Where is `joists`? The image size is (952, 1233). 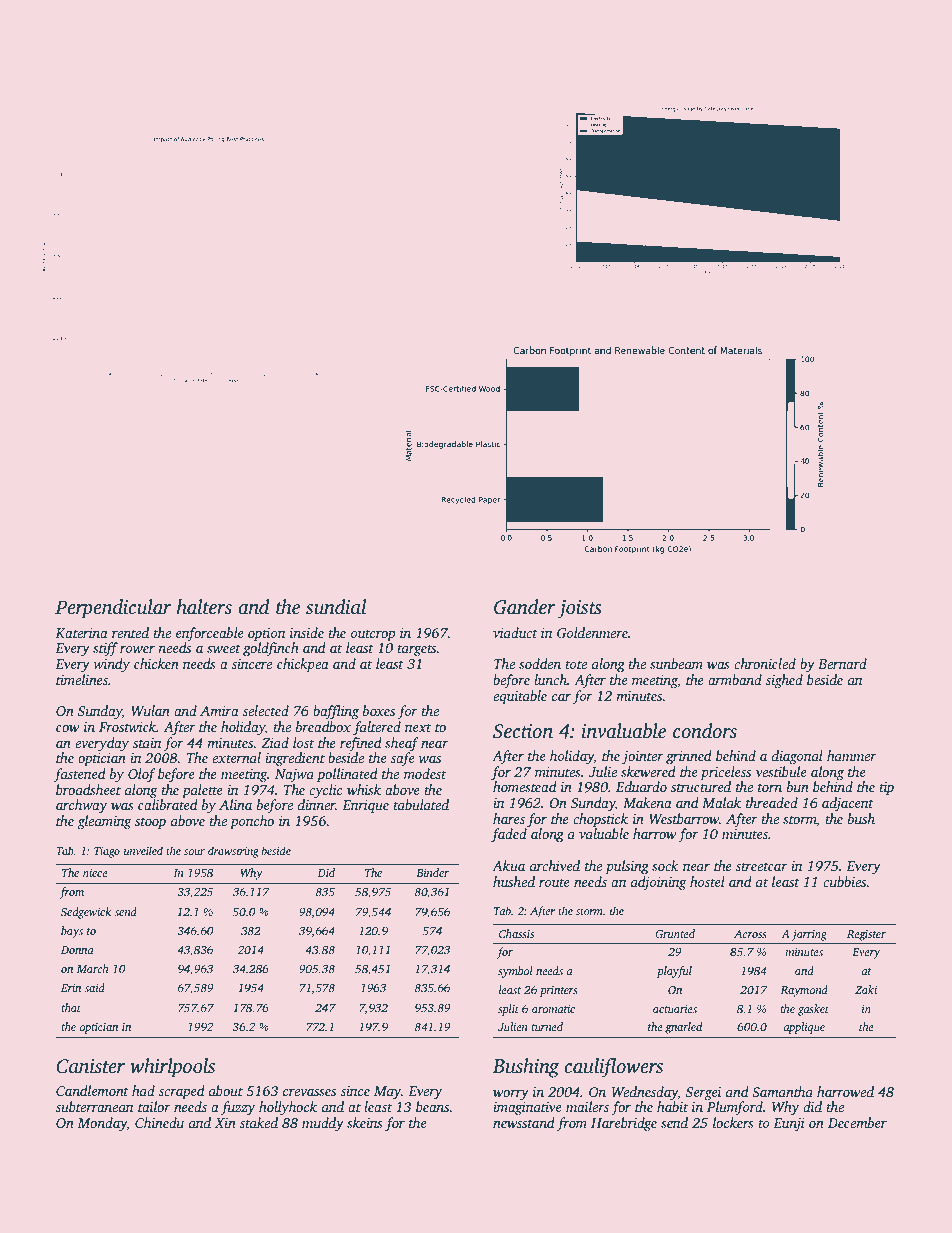
joists is located at coordinates (580, 609).
